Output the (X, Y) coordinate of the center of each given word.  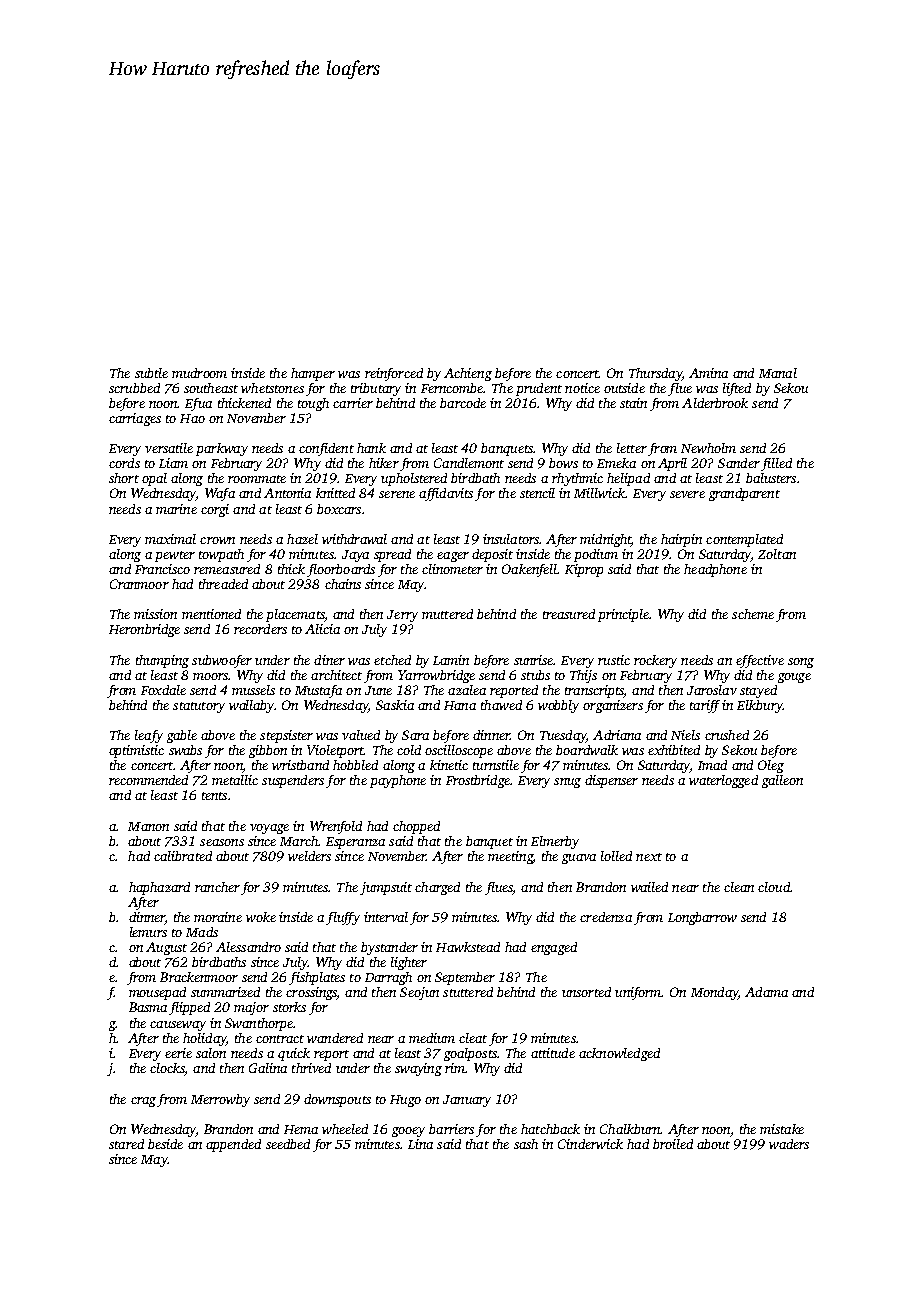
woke (261, 917)
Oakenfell (529, 570)
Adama (766, 992)
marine (176, 509)
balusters (771, 478)
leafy (149, 736)
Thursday (655, 374)
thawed (501, 705)
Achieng (468, 374)
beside (165, 1144)
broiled (673, 1144)
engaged (554, 948)
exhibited (674, 750)
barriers (451, 1129)
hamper (313, 374)
